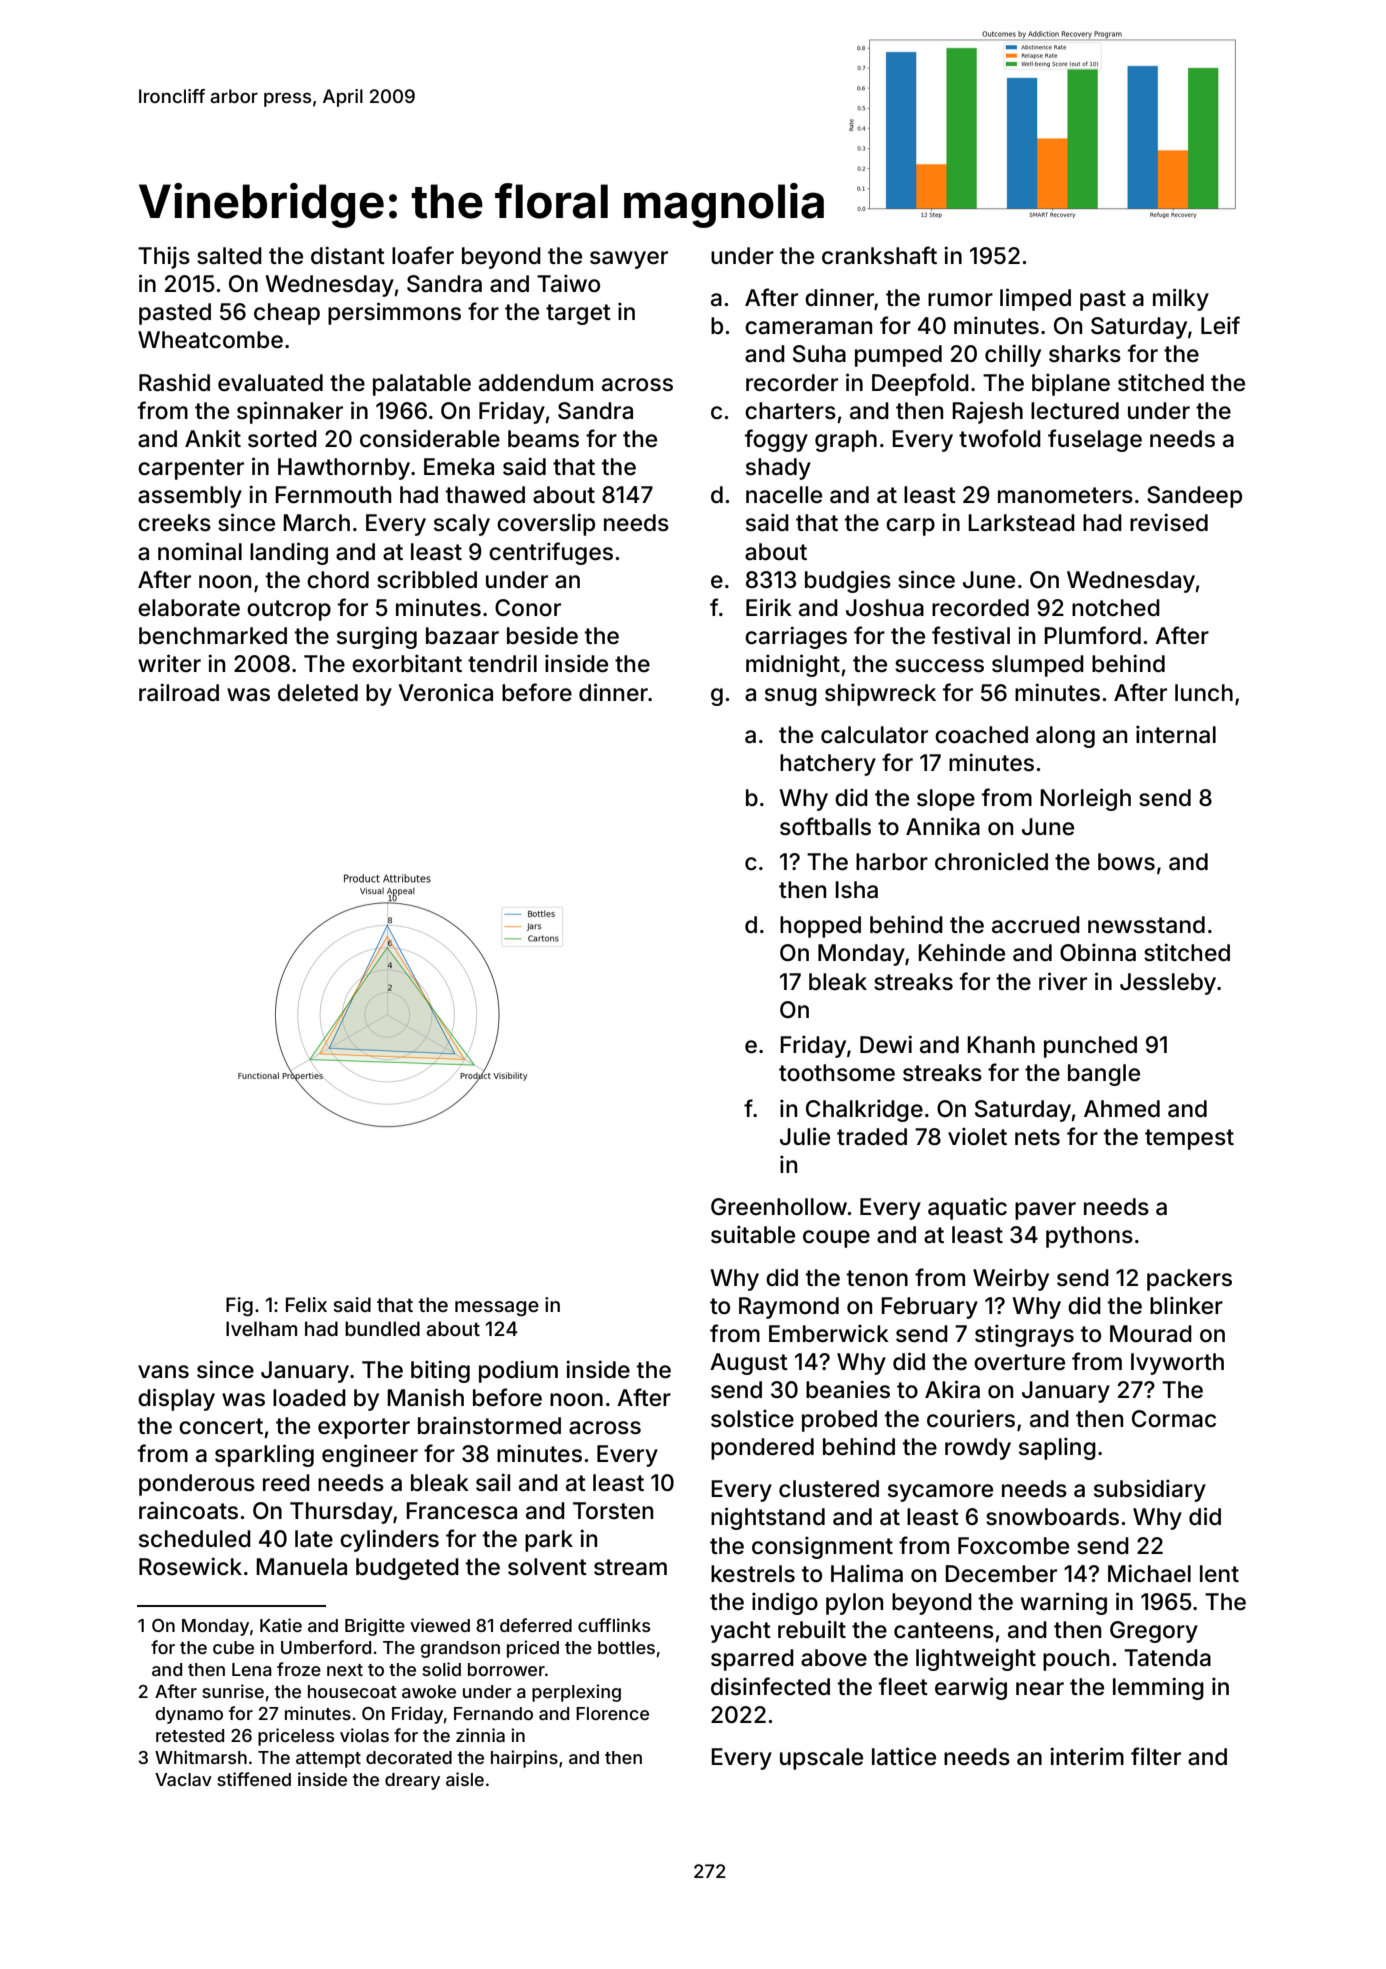 The height and width of the screenshot is (1969, 1386). I want to click on pylon, so click(854, 1604).
